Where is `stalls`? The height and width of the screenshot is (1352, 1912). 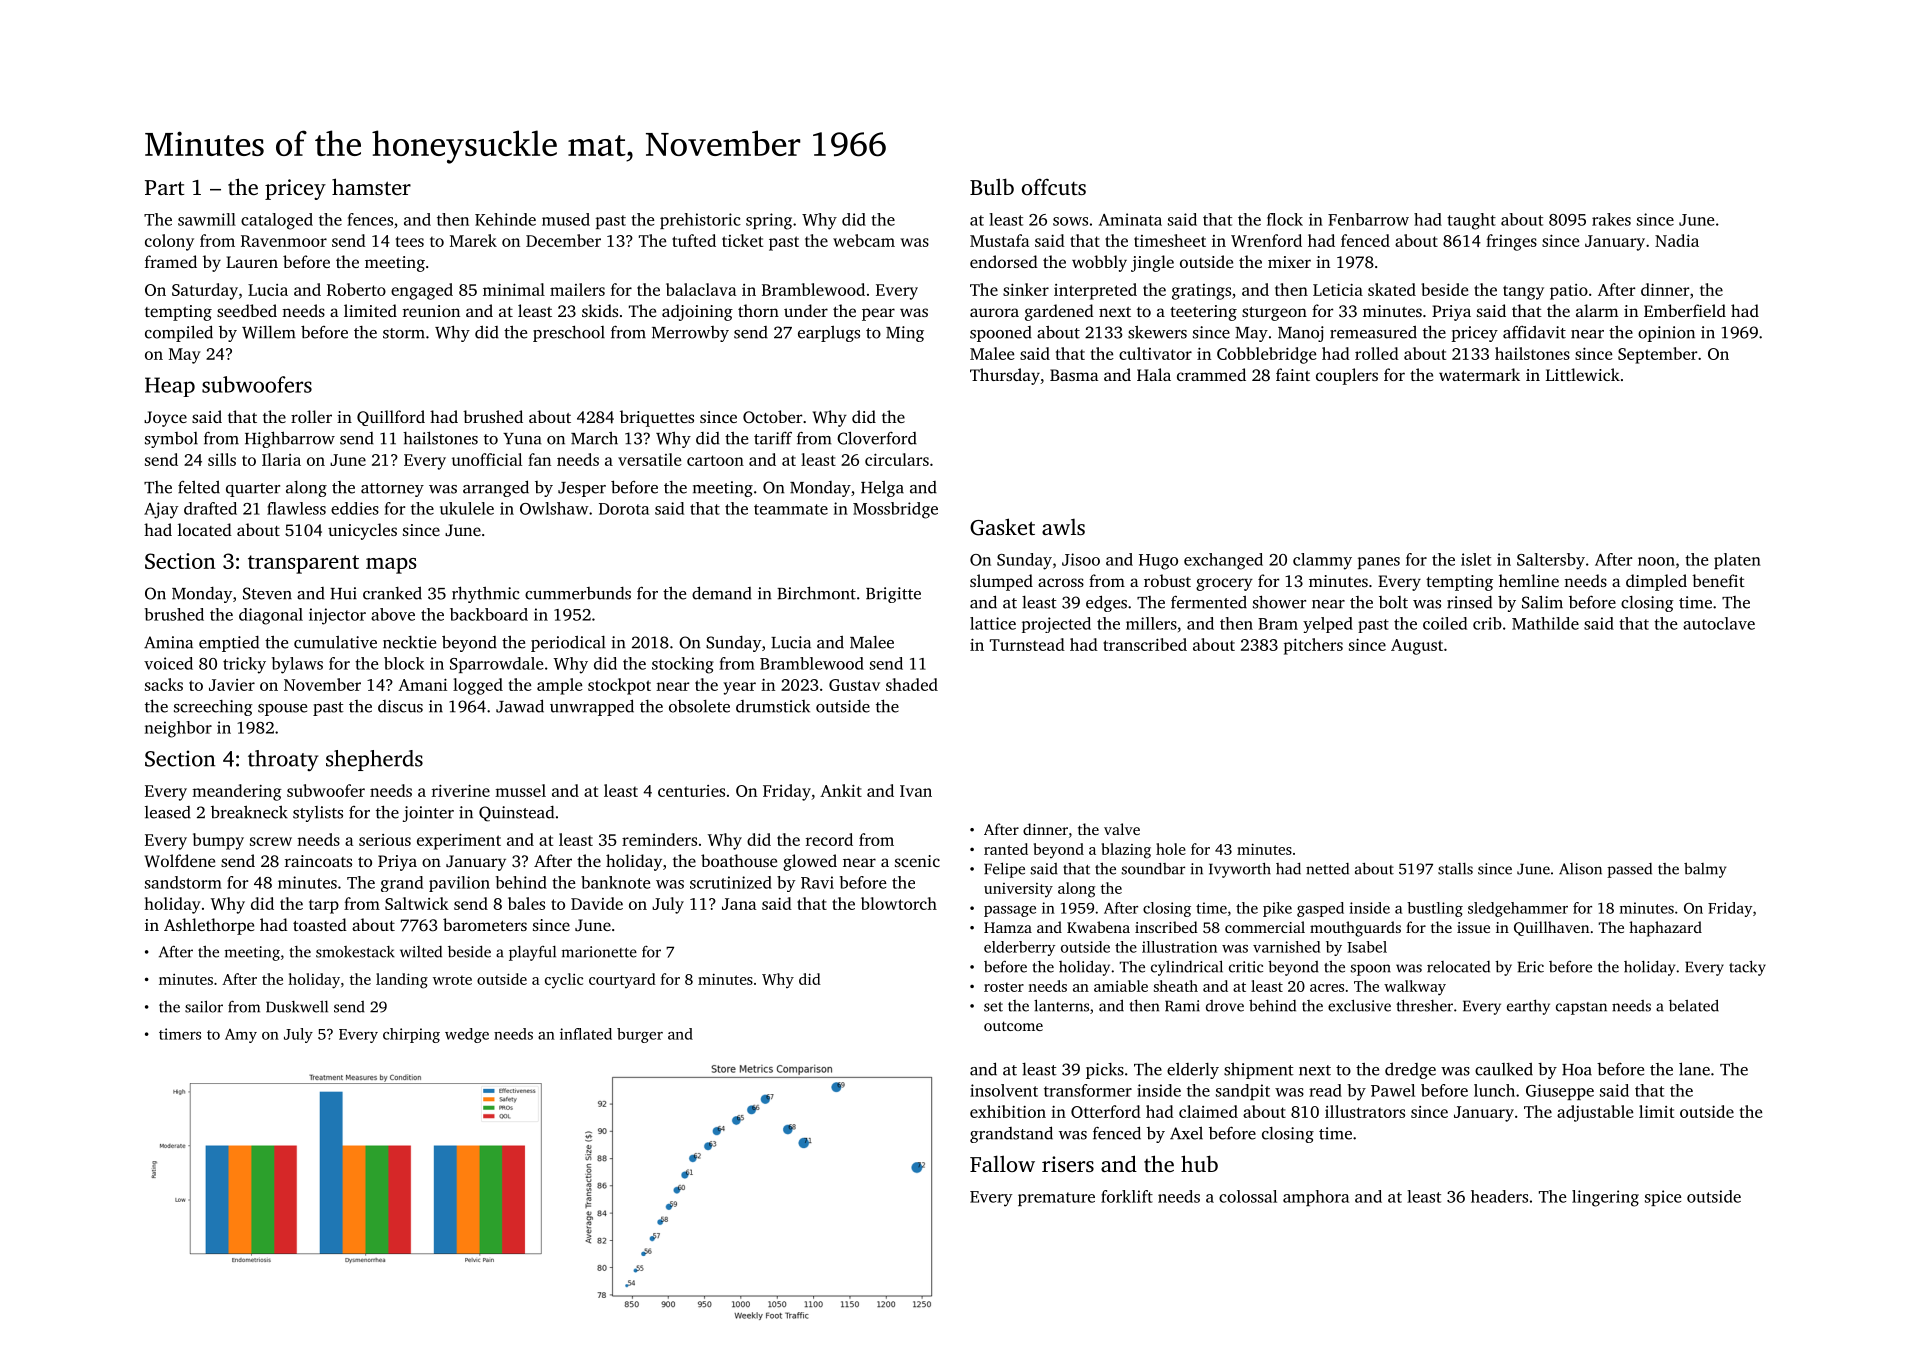
stalls is located at coordinates (1455, 869).
